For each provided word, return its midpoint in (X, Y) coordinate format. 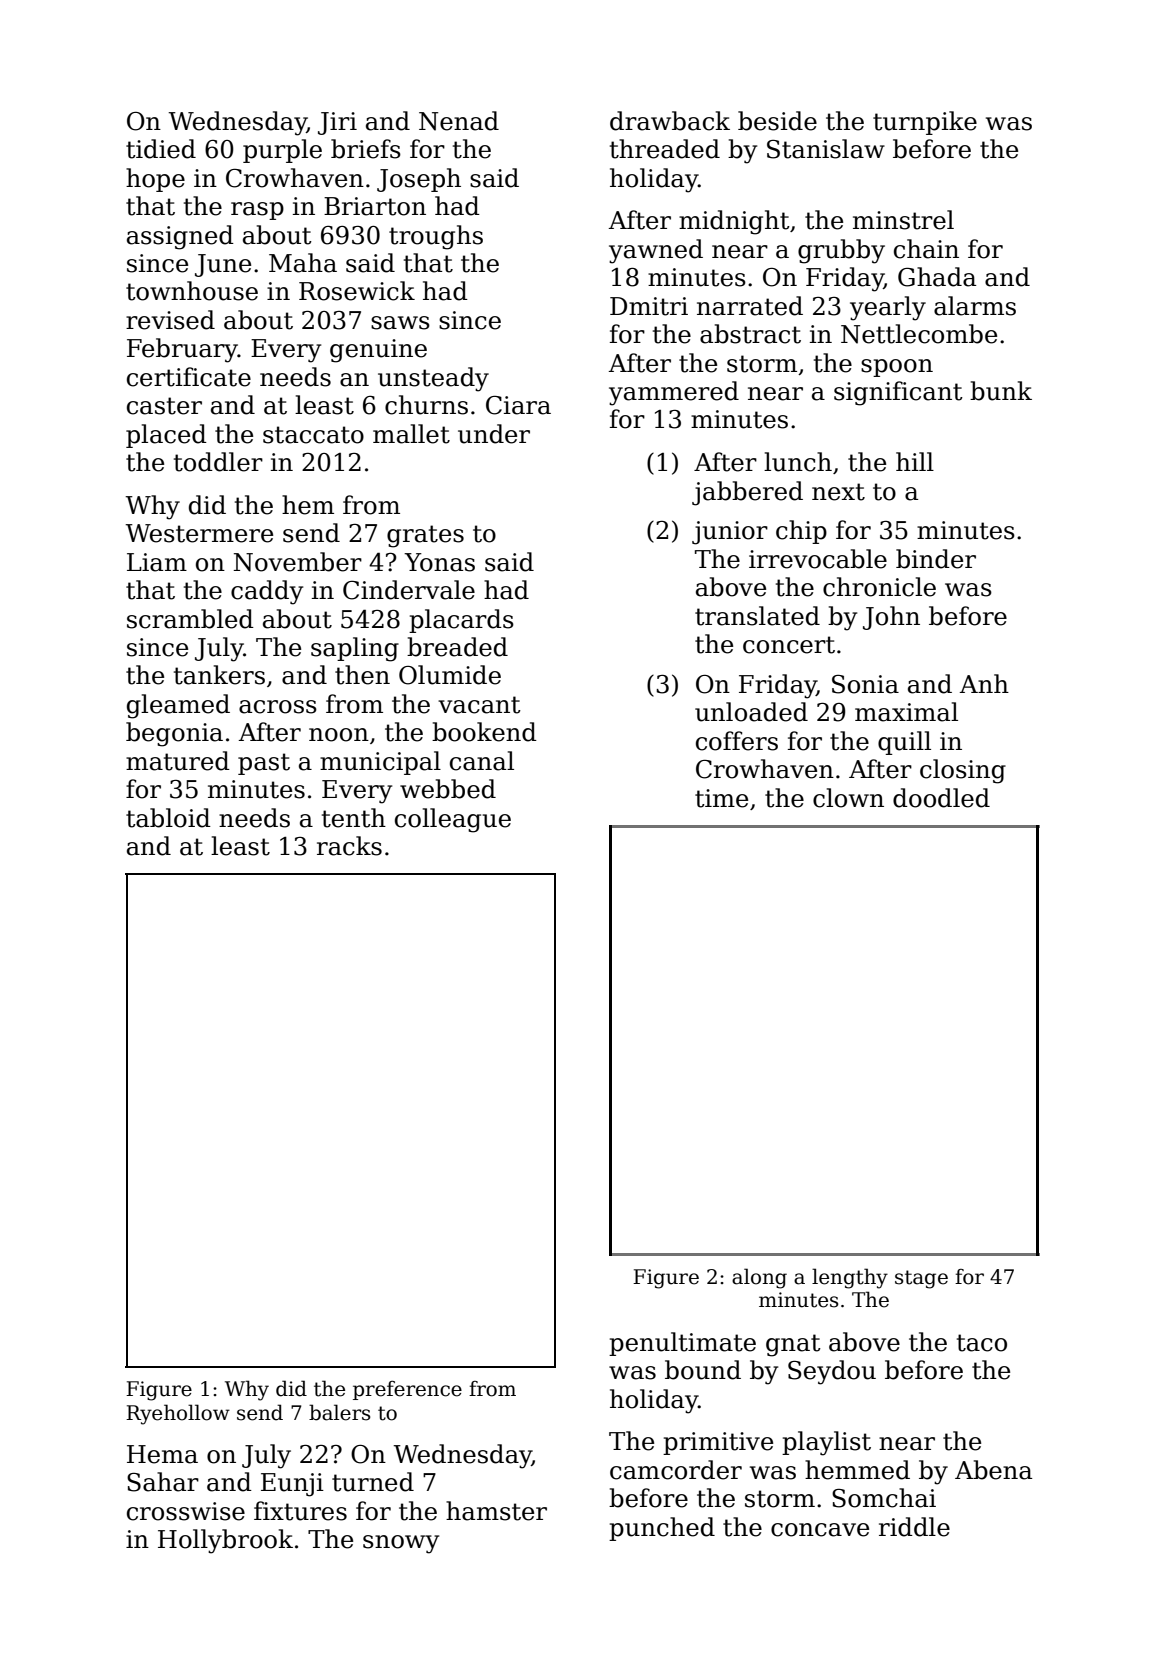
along (759, 1278)
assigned (180, 237)
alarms (975, 306)
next (838, 492)
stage (921, 1279)
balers (340, 1412)
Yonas (439, 562)
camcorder (676, 1470)
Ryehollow (178, 1414)
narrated (750, 306)
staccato (313, 435)
